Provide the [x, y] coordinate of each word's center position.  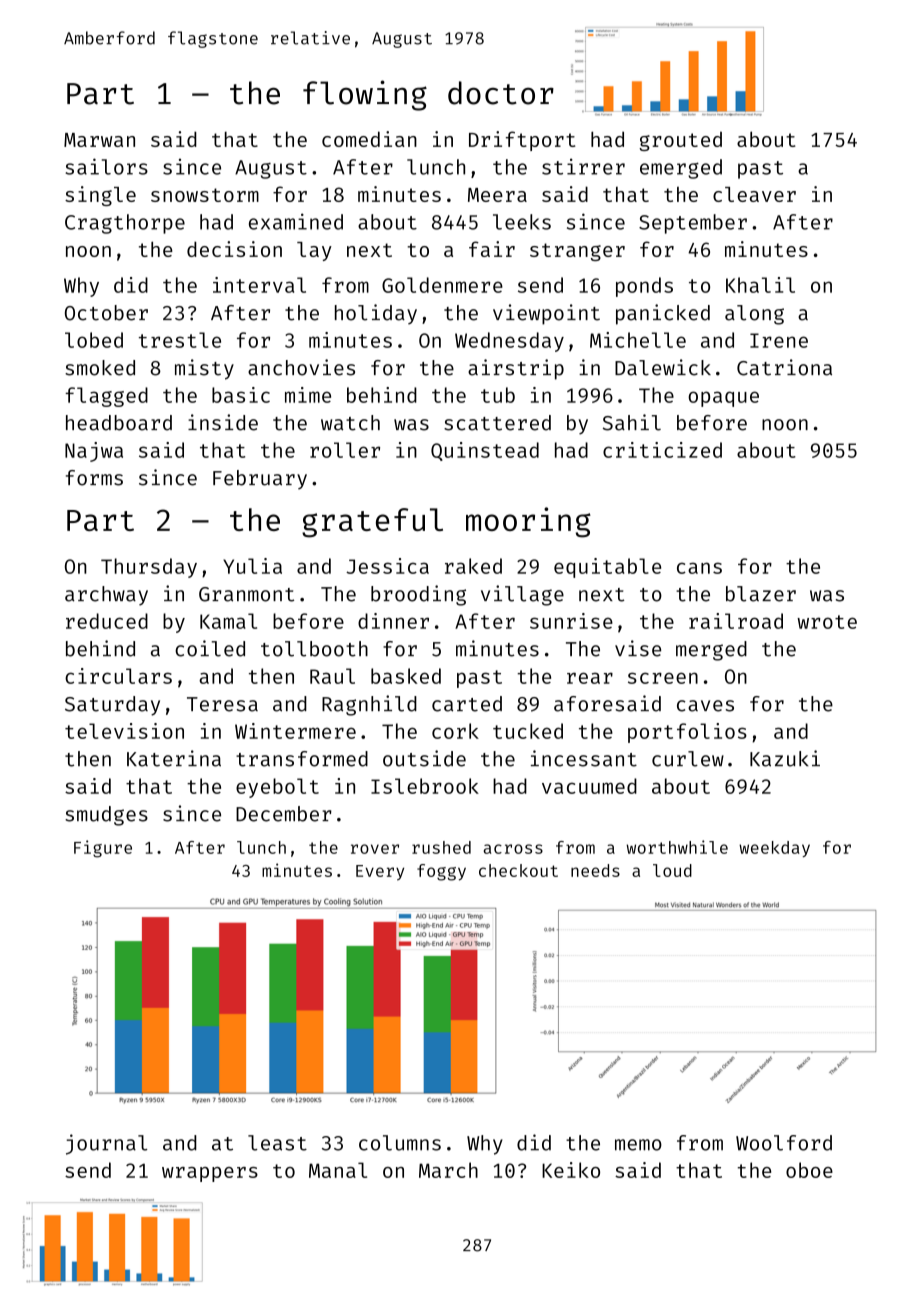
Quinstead [485, 451]
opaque [723, 399]
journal [107, 1144]
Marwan [99, 140]
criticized [662, 450]
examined [296, 221]
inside [223, 422]
